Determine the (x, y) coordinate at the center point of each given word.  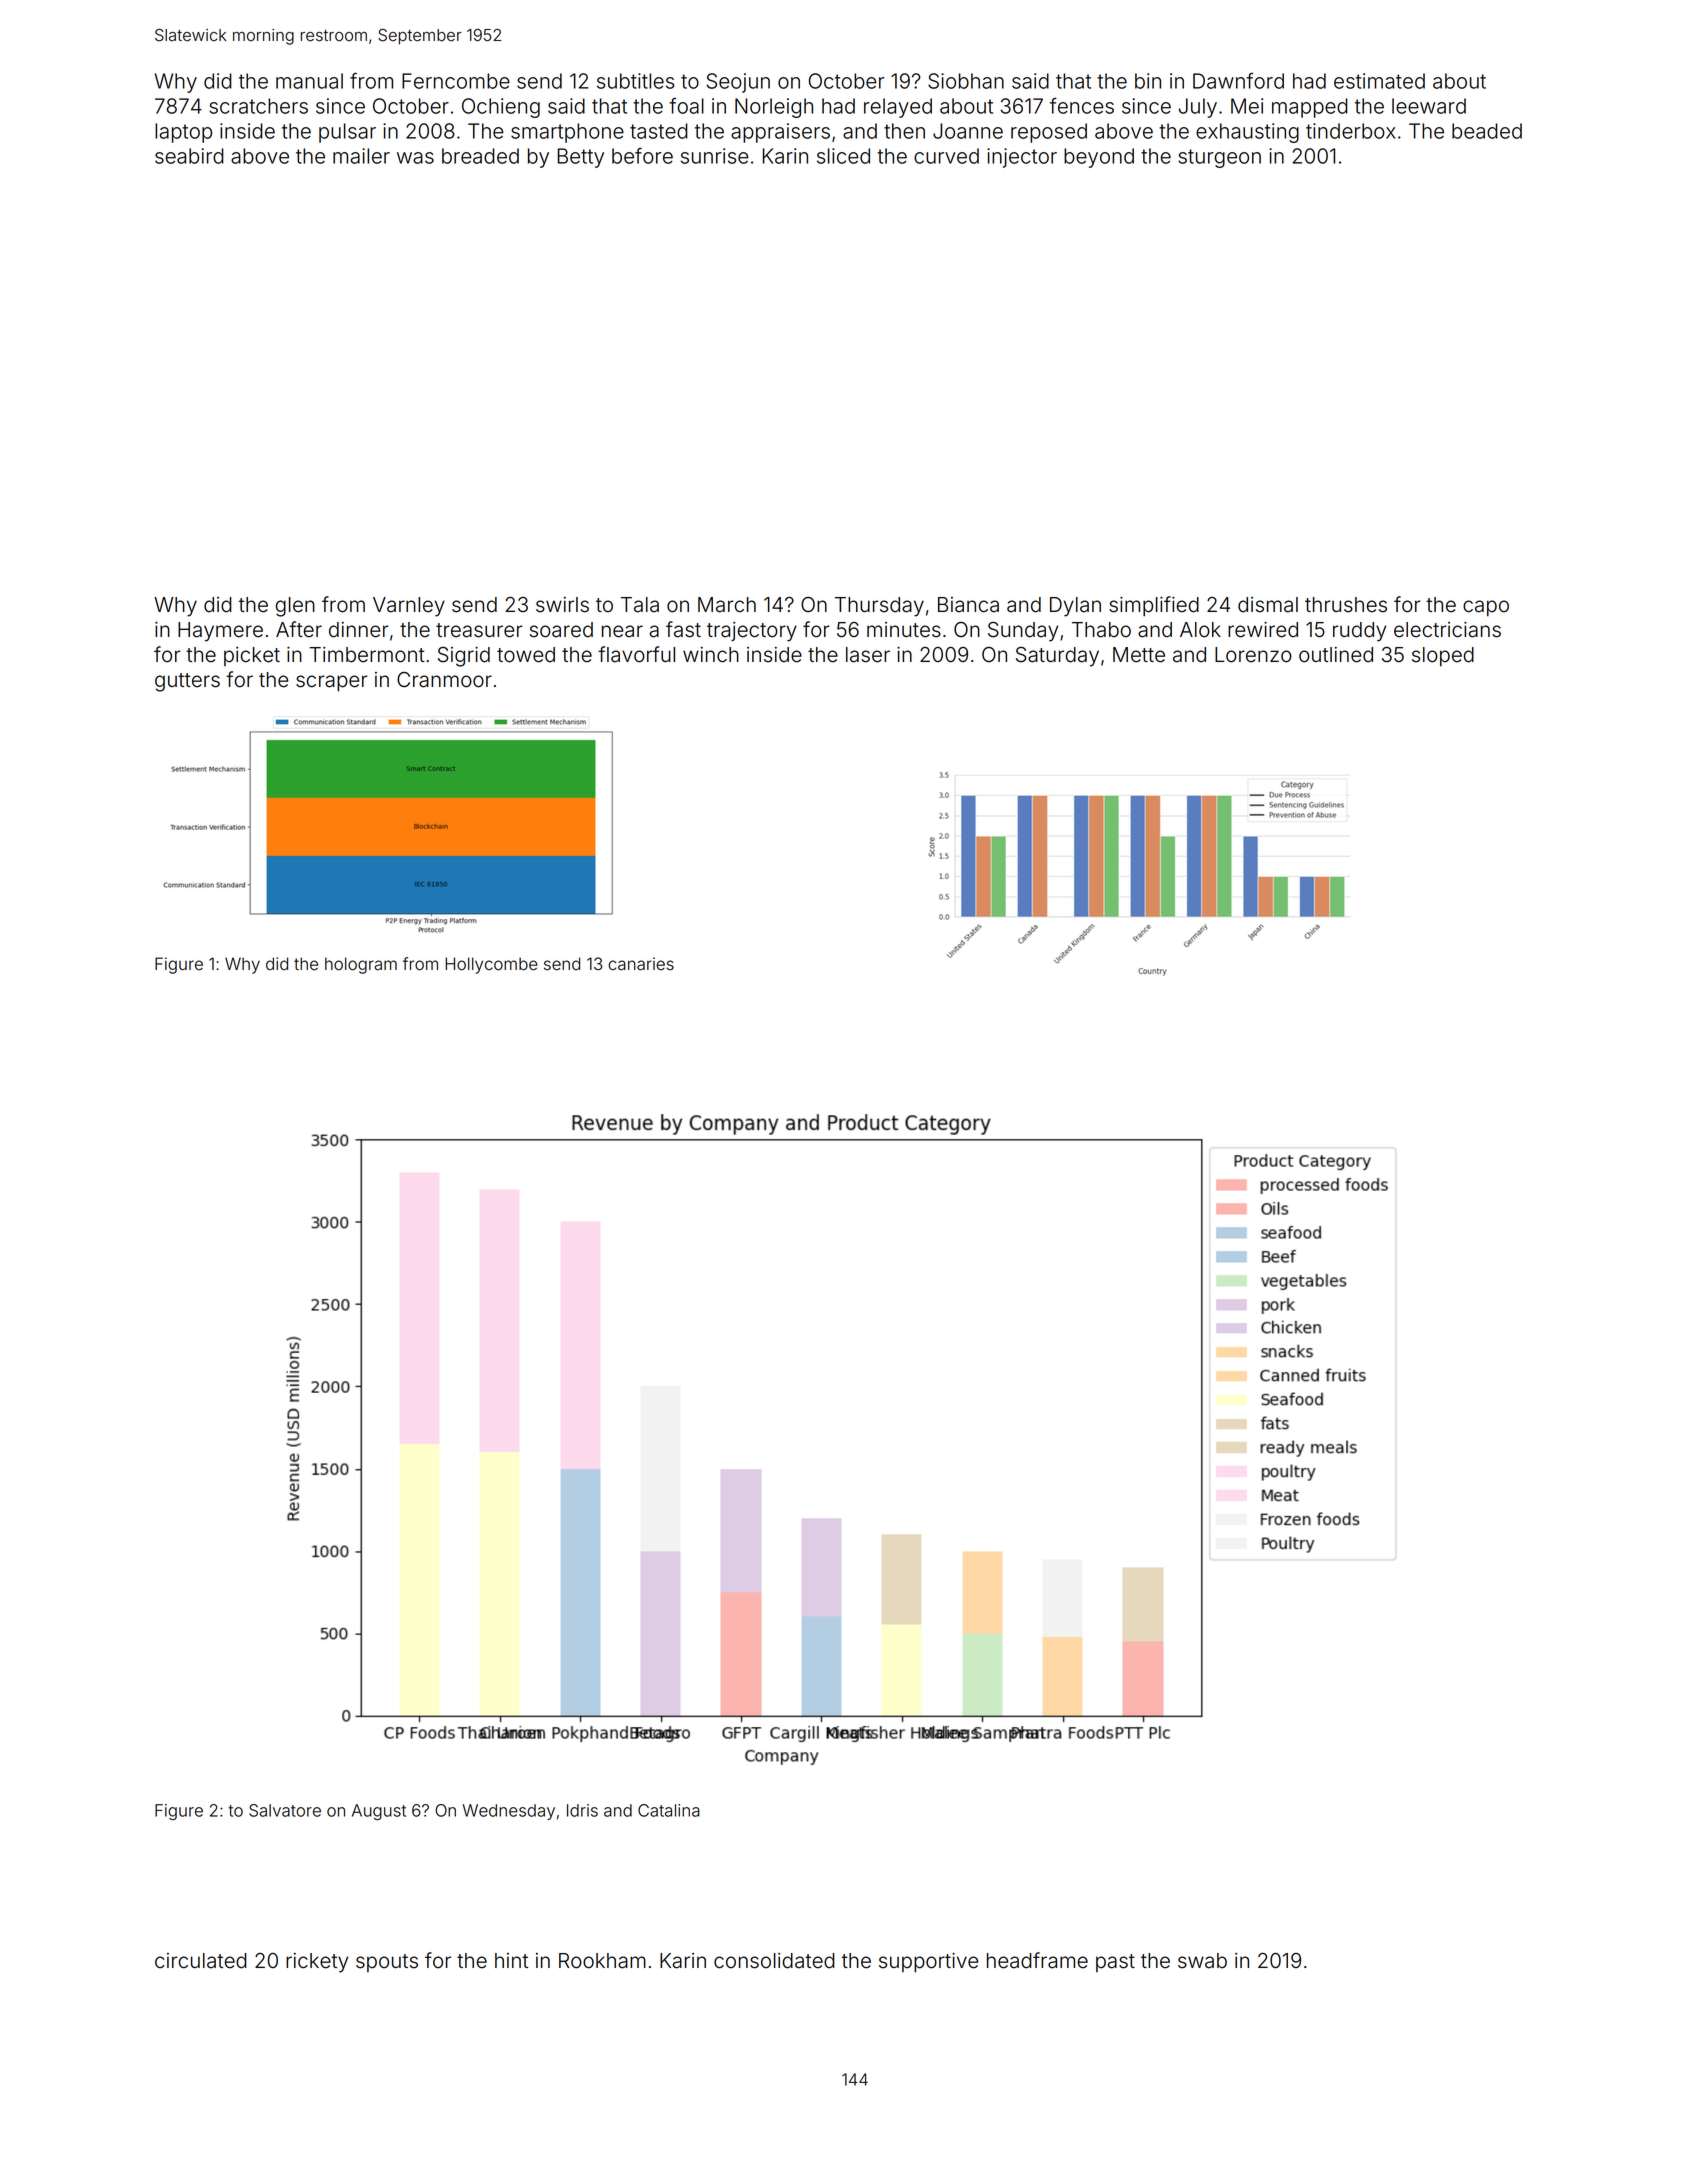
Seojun (738, 83)
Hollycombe (491, 965)
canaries (641, 964)
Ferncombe (456, 81)
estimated (1379, 81)
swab (1202, 1961)
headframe (1037, 1960)
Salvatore (285, 1810)
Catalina (669, 1810)
